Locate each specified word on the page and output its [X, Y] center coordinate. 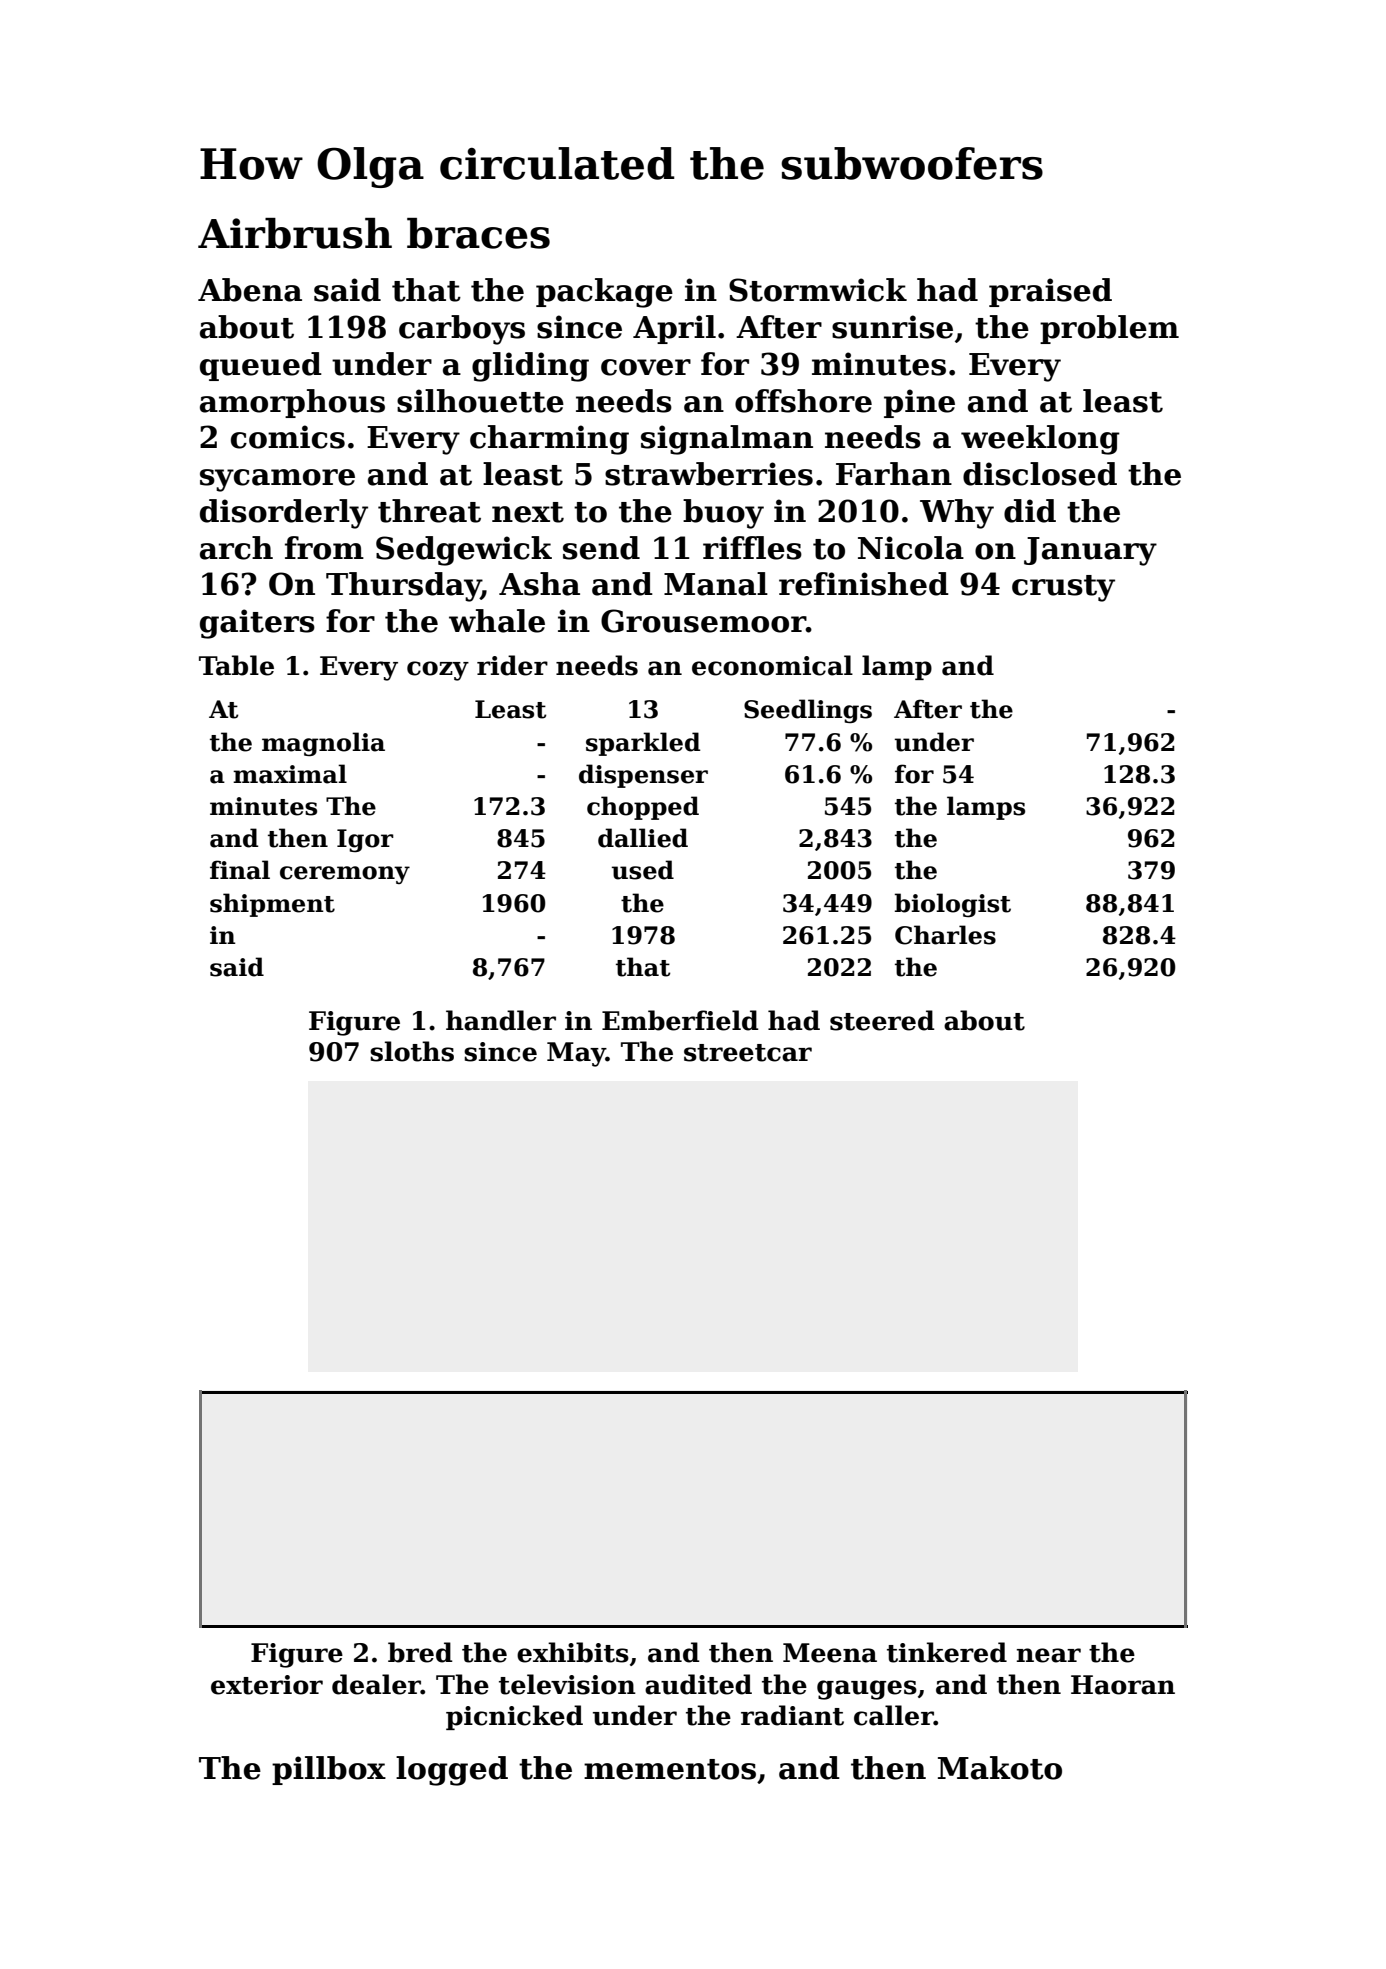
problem [1109, 329]
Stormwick [818, 290]
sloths [412, 1051]
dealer [376, 1684]
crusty [1063, 588]
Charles [945, 935]
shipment [272, 905]
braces [478, 233]
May [576, 1054]
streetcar [748, 1053]
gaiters [257, 624]
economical [772, 665]
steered [882, 1020]
